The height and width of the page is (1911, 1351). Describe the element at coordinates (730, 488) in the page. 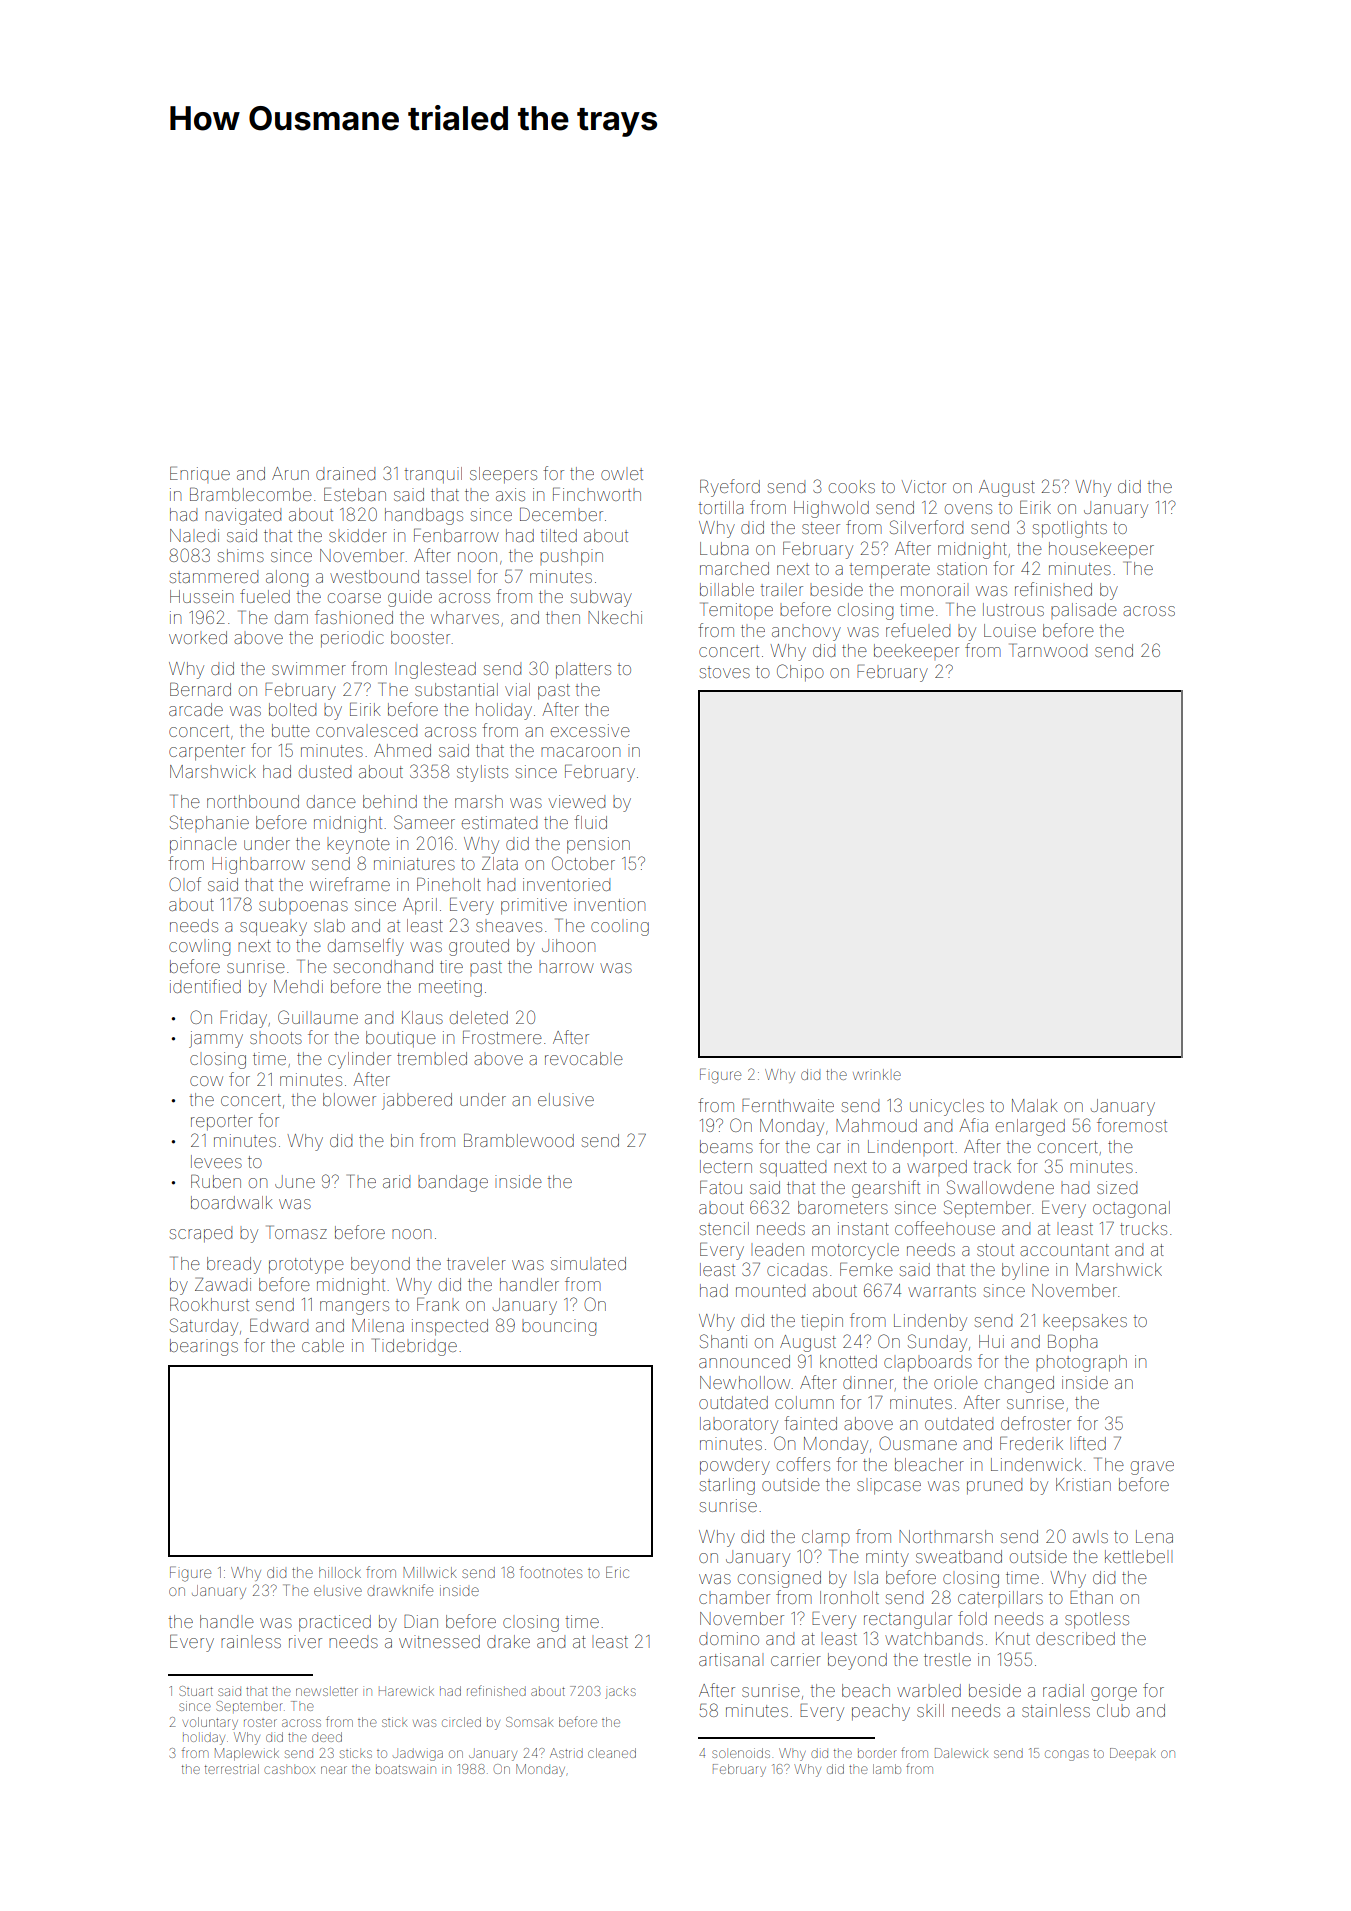

I see `Ryeford` at that location.
